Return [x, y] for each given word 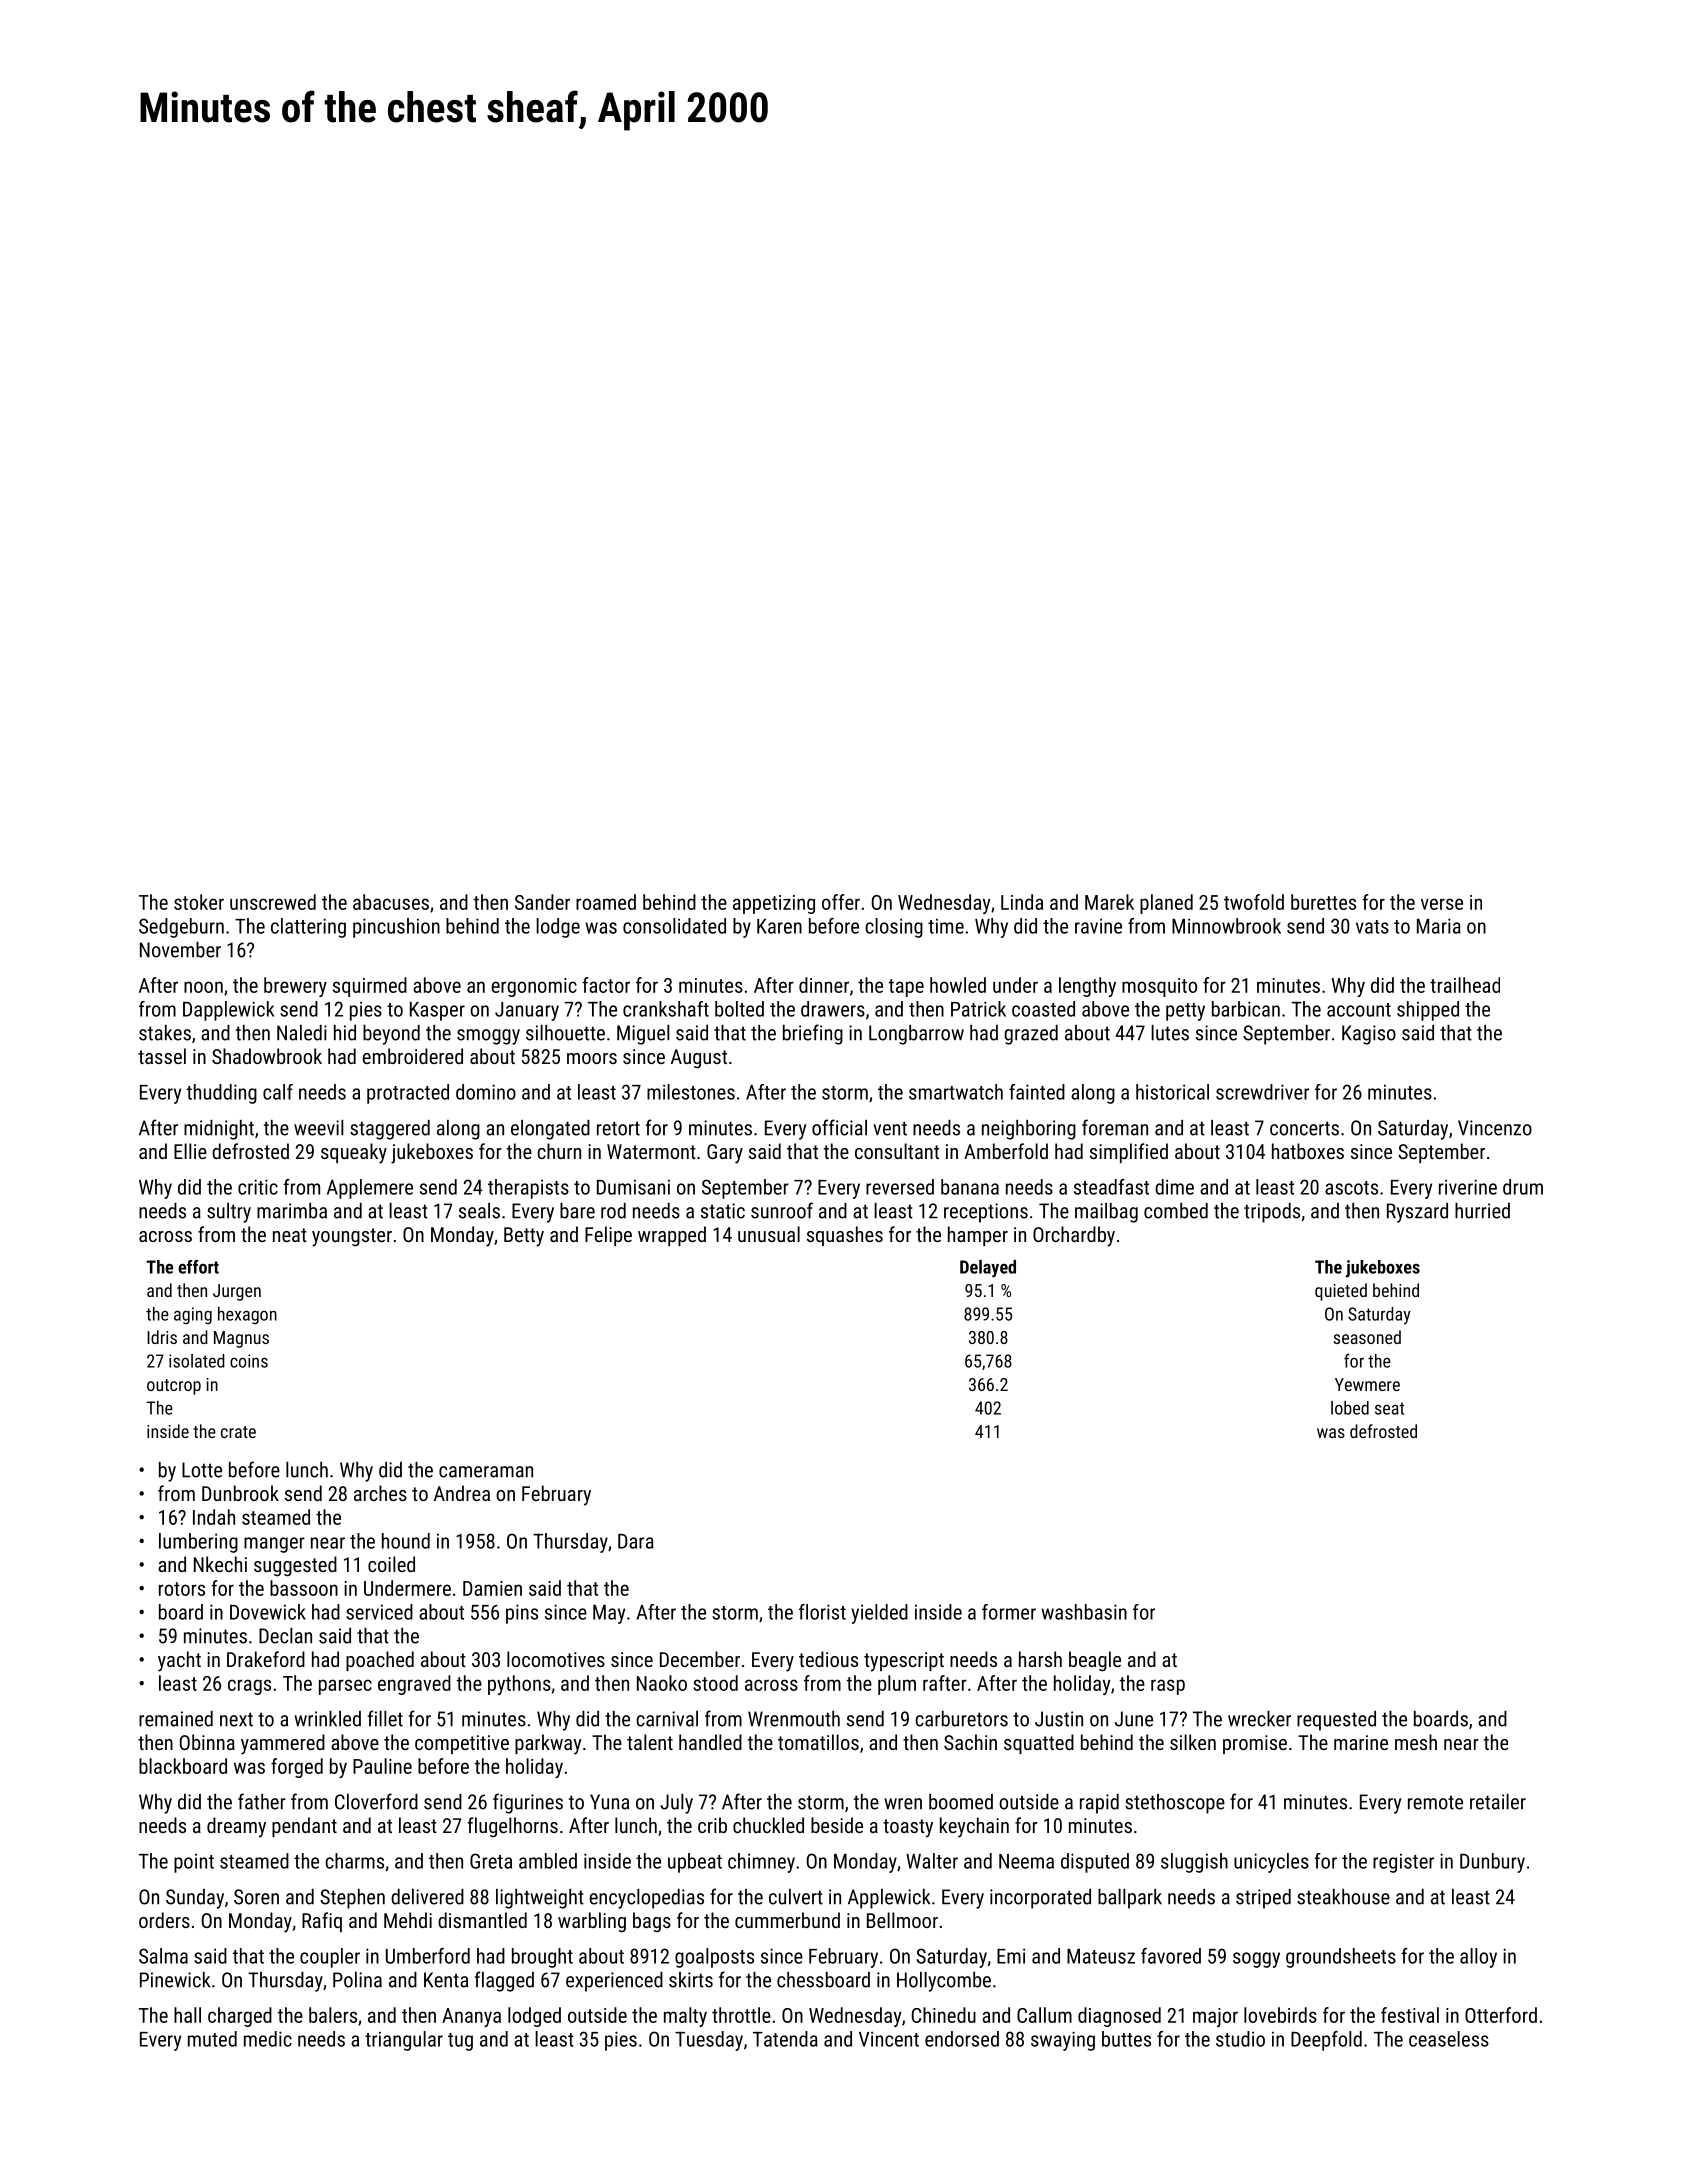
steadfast [1111, 1187]
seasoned [1367, 1337]
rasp [1168, 1687]
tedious [828, 1659]
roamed [606, 902]
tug [460, 2042]
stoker [199, 902]
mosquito [1159, 987]
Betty [524, 1237]
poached [380, 1661]
